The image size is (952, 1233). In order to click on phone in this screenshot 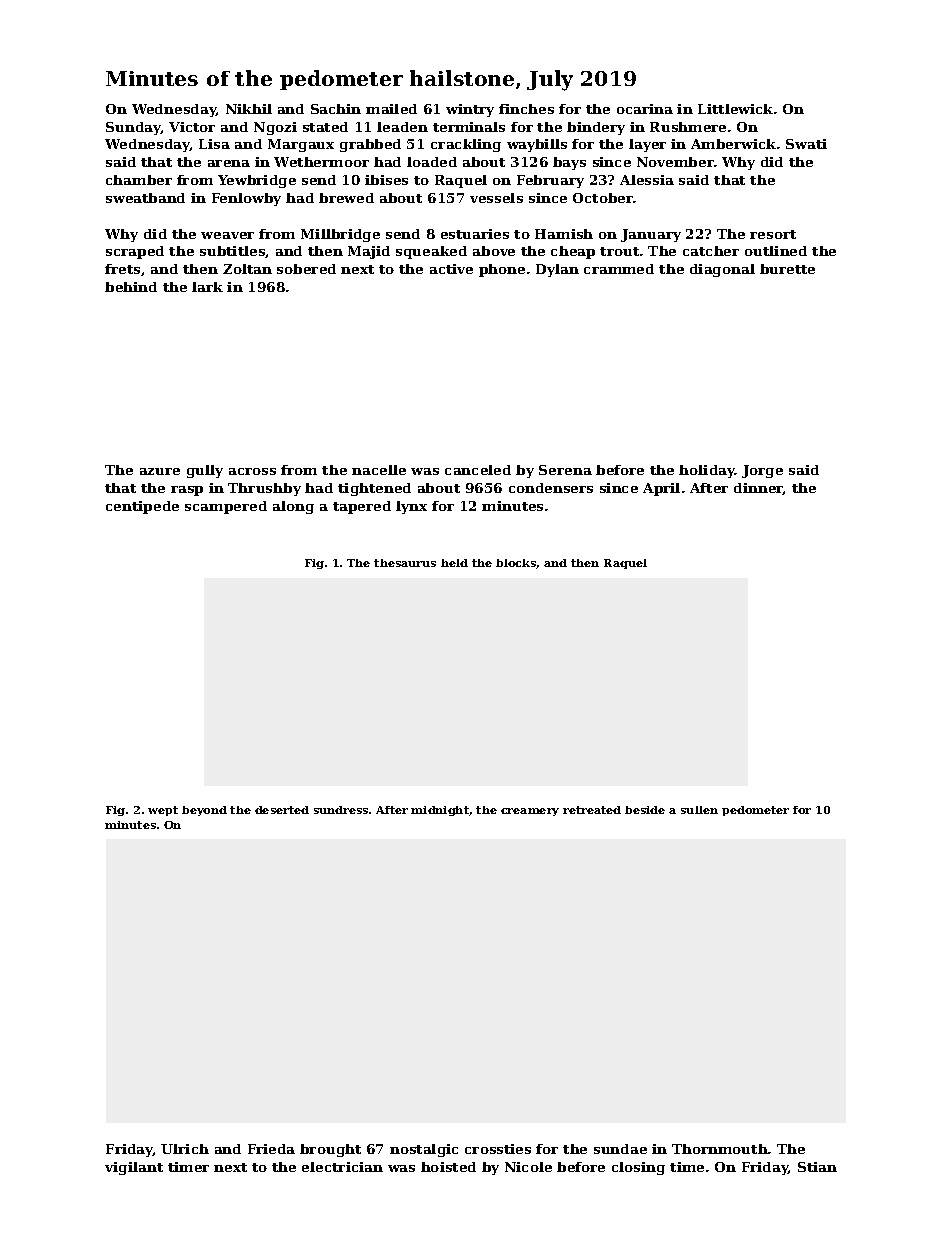, I will do `click(502, 270)`.
